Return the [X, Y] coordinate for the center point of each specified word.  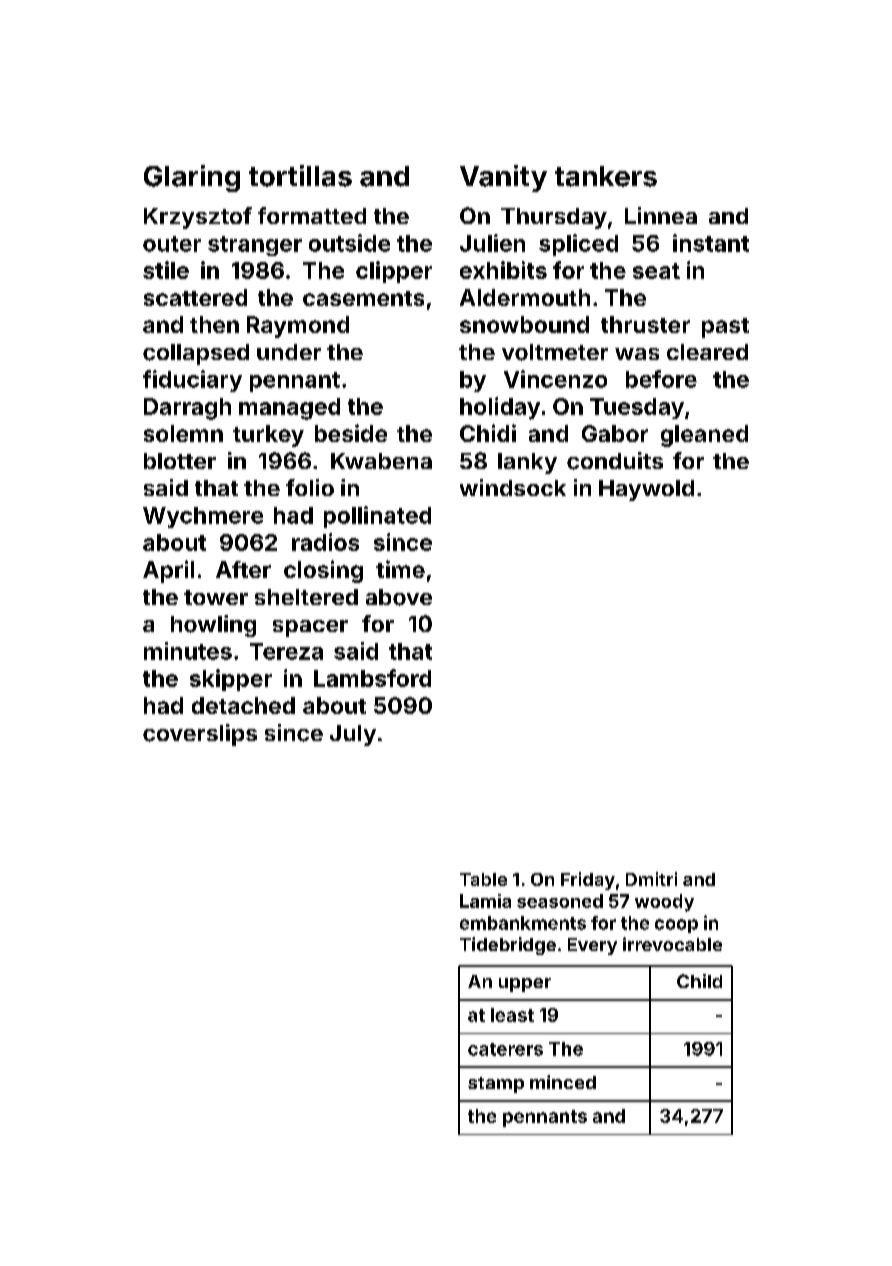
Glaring [192, 178]
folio [310, 487]
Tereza [286, 651]
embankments [523, 923]
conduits [615, 461]
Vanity [503, 178]
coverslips [200, 735]
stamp [496, 1085]
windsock [513, 487]
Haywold [646, 490]
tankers [606, 176]
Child [699, 981]
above [399, 597]
